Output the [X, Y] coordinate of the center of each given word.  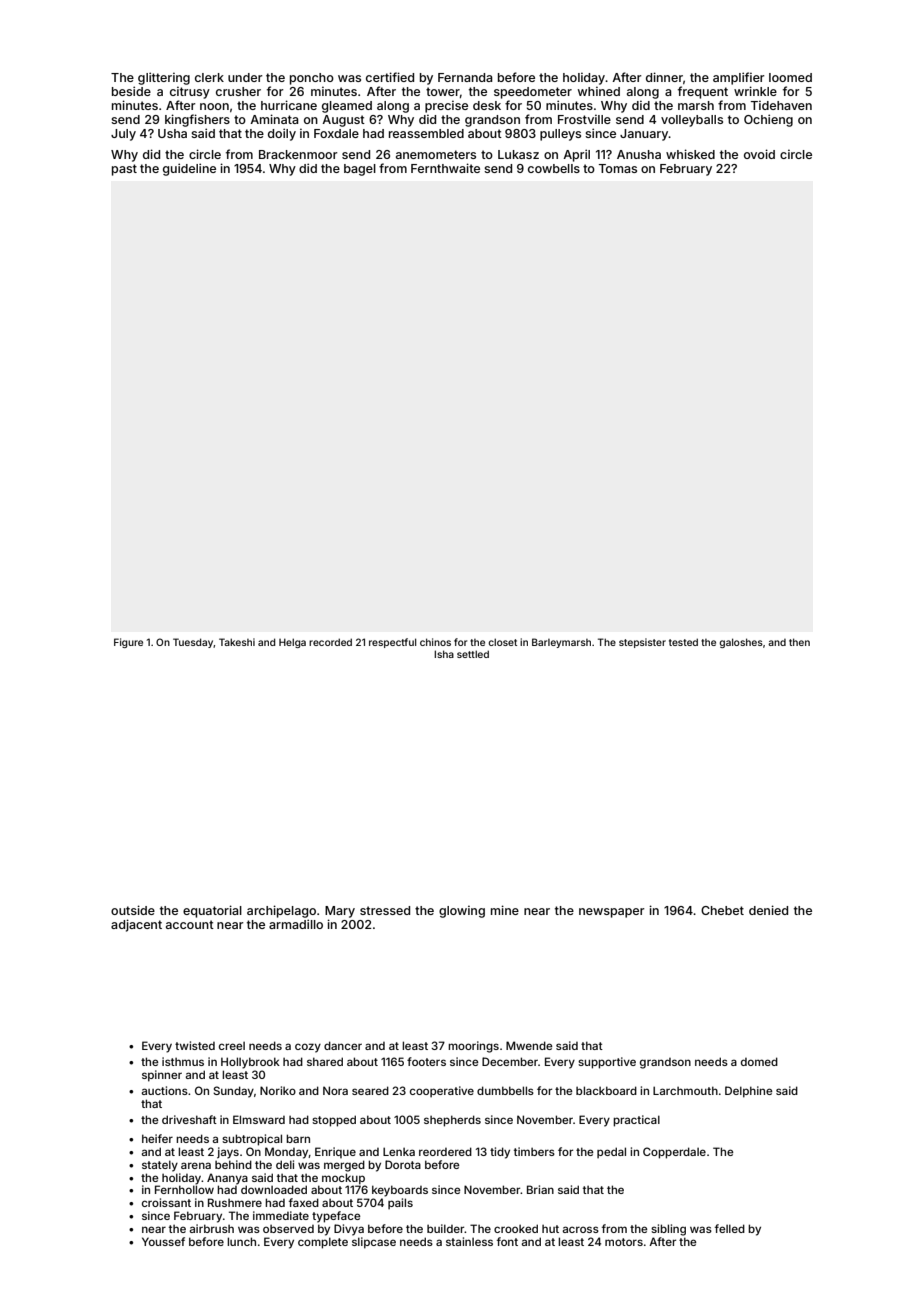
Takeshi [237, 642]
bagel [360, 170]
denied [768, 910]
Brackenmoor [298, 154]
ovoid [759, 154]
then [799, 642]
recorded [330, 642]
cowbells [554, 168]
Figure [128, 643]
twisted [195, 1045]
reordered [445, 1151]
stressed [385, 910]
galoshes [741, 643]
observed [288, 1229]
